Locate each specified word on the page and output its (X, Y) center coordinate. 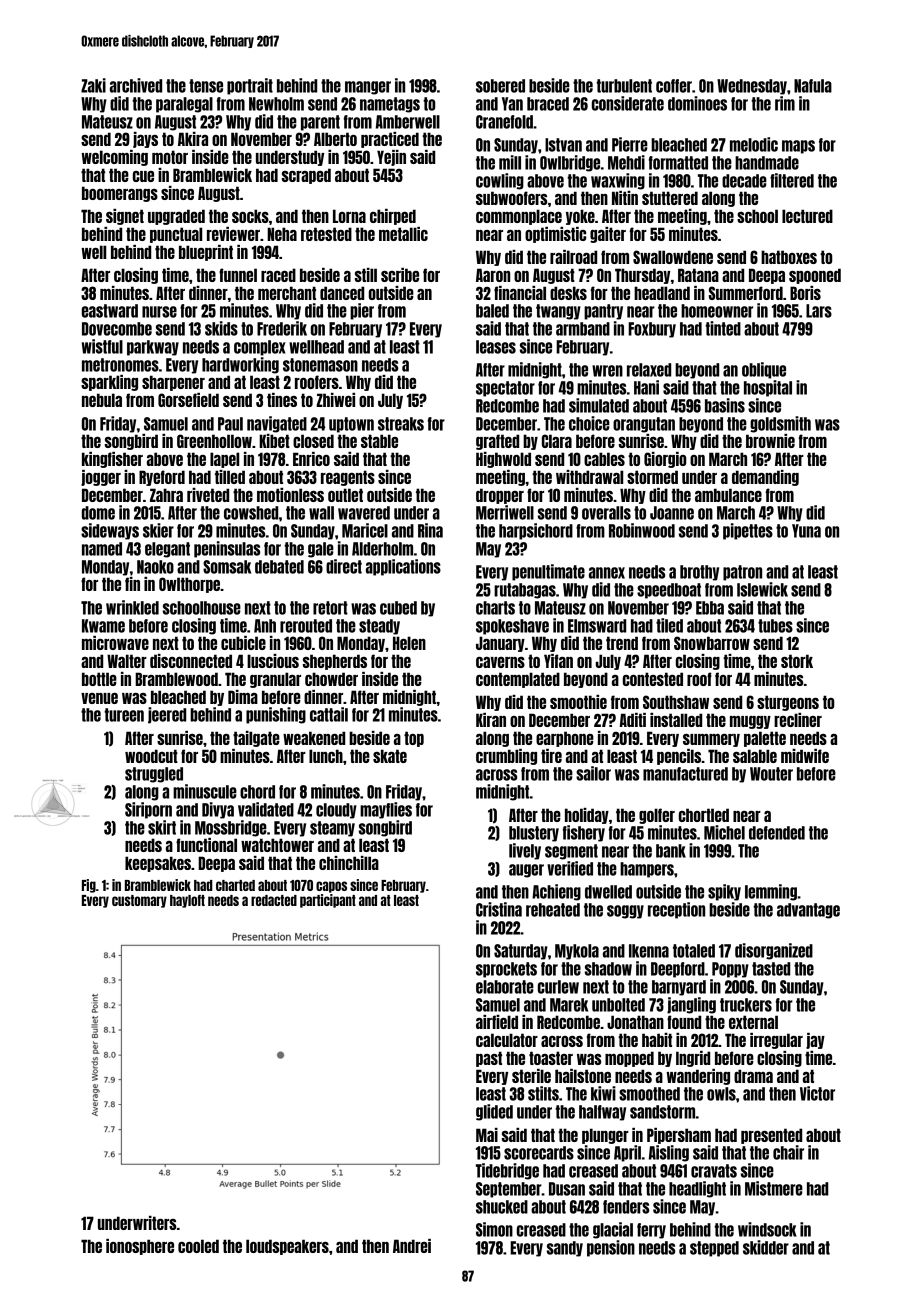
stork (797, 661)
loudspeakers (287, 1247)
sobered (500, 86)
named (102, 549)
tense (206, 86)
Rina (430, 530)
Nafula (813, 86)
